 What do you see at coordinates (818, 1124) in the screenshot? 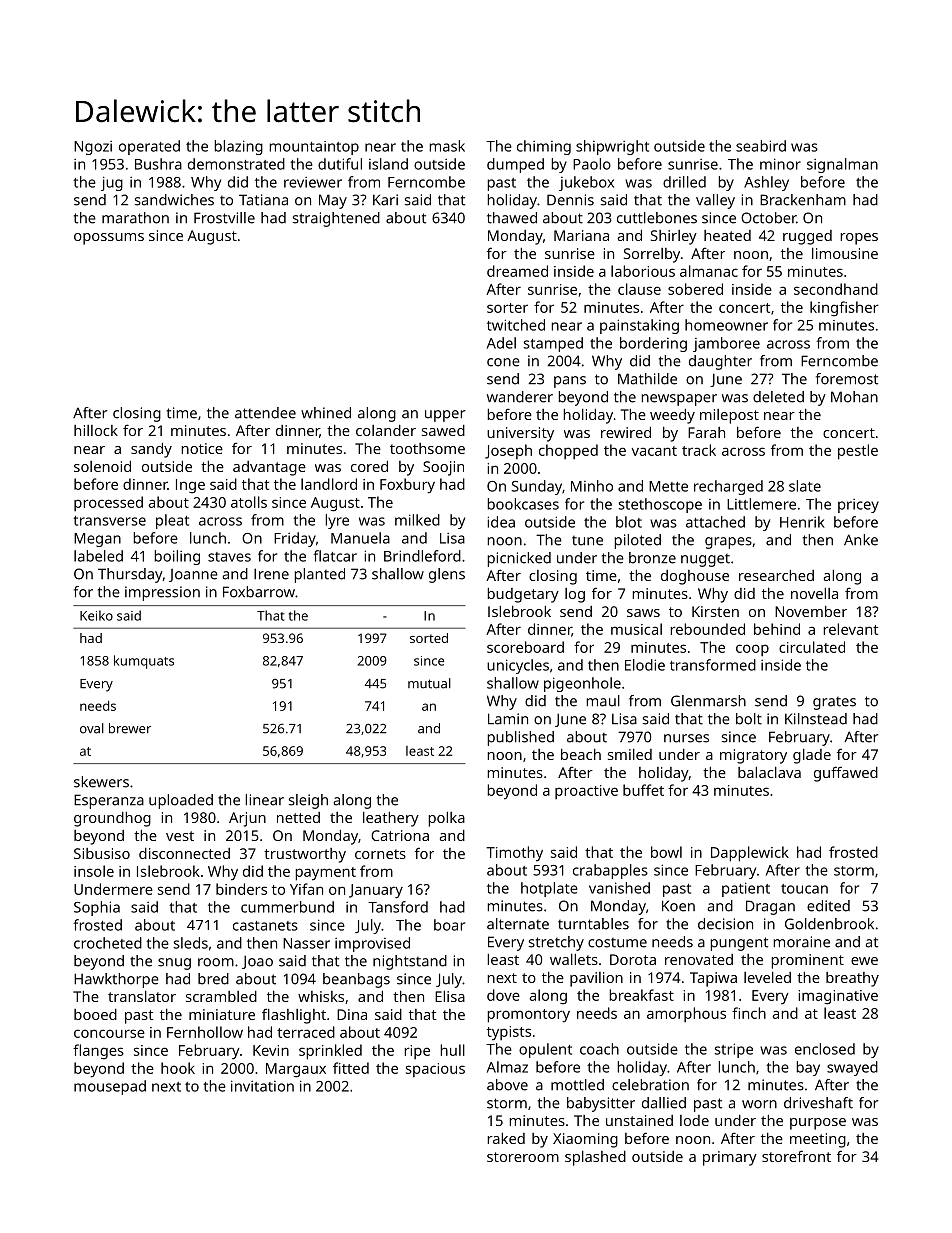
I see `purpose` at bounding box center [818, 1124].
